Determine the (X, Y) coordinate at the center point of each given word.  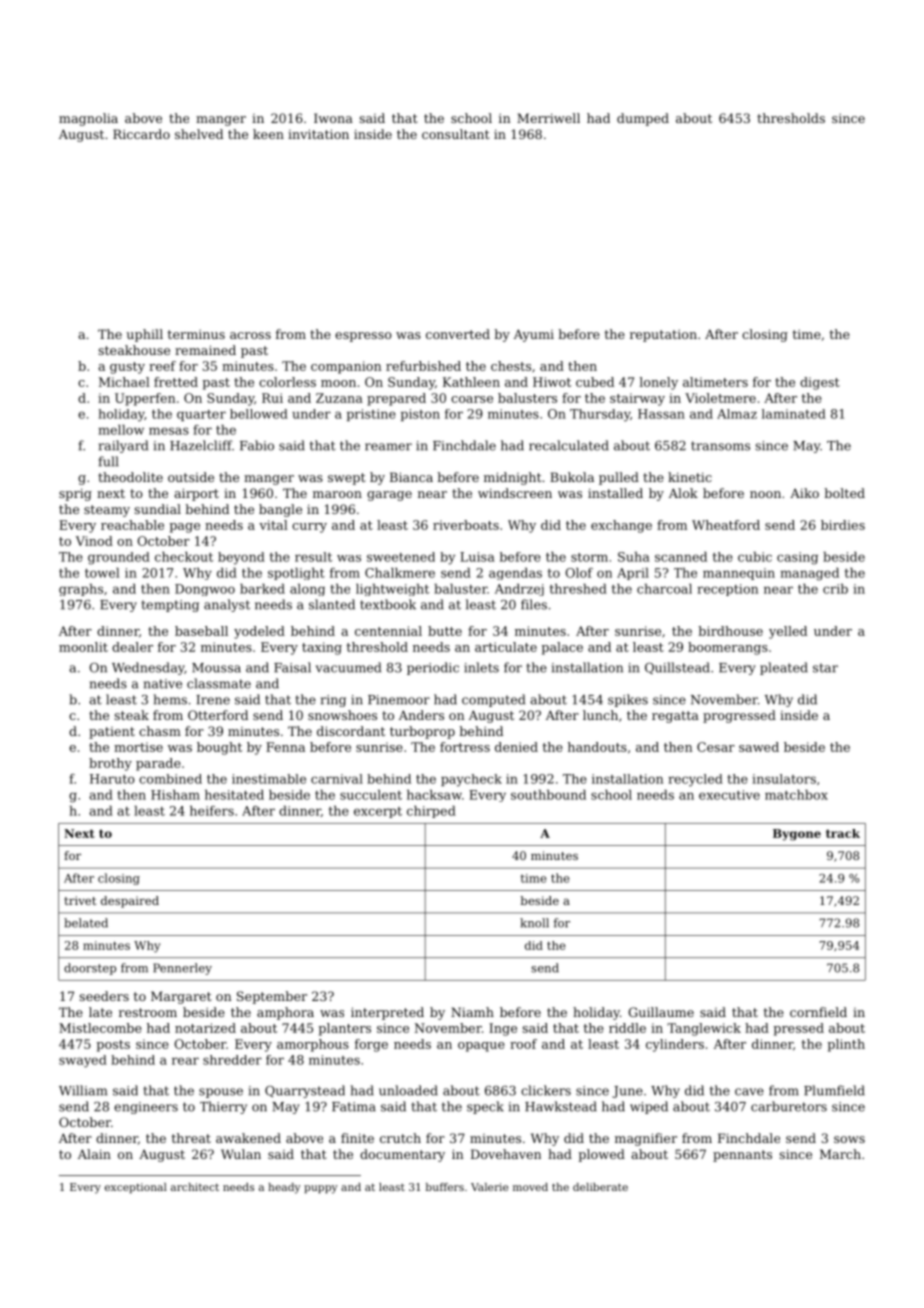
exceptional (136, 1188)
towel (102, 573)
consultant (456, 134)
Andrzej (519, 590)
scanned (681, 557)
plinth (846, 1045)
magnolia (88, 119)
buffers (445, 1187)
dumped (643, 119)
